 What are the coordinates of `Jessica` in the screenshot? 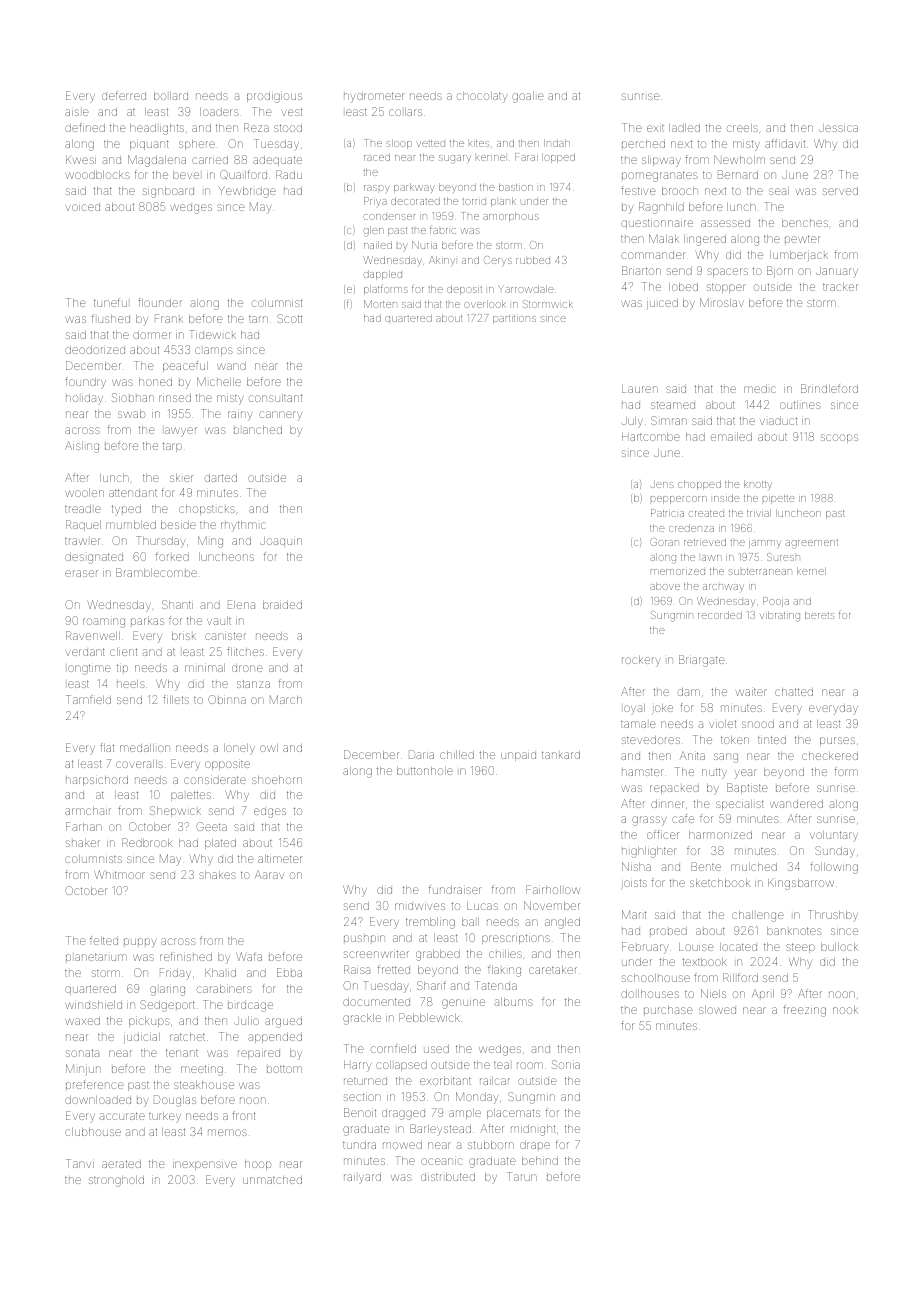 It's located at (838, 128).
